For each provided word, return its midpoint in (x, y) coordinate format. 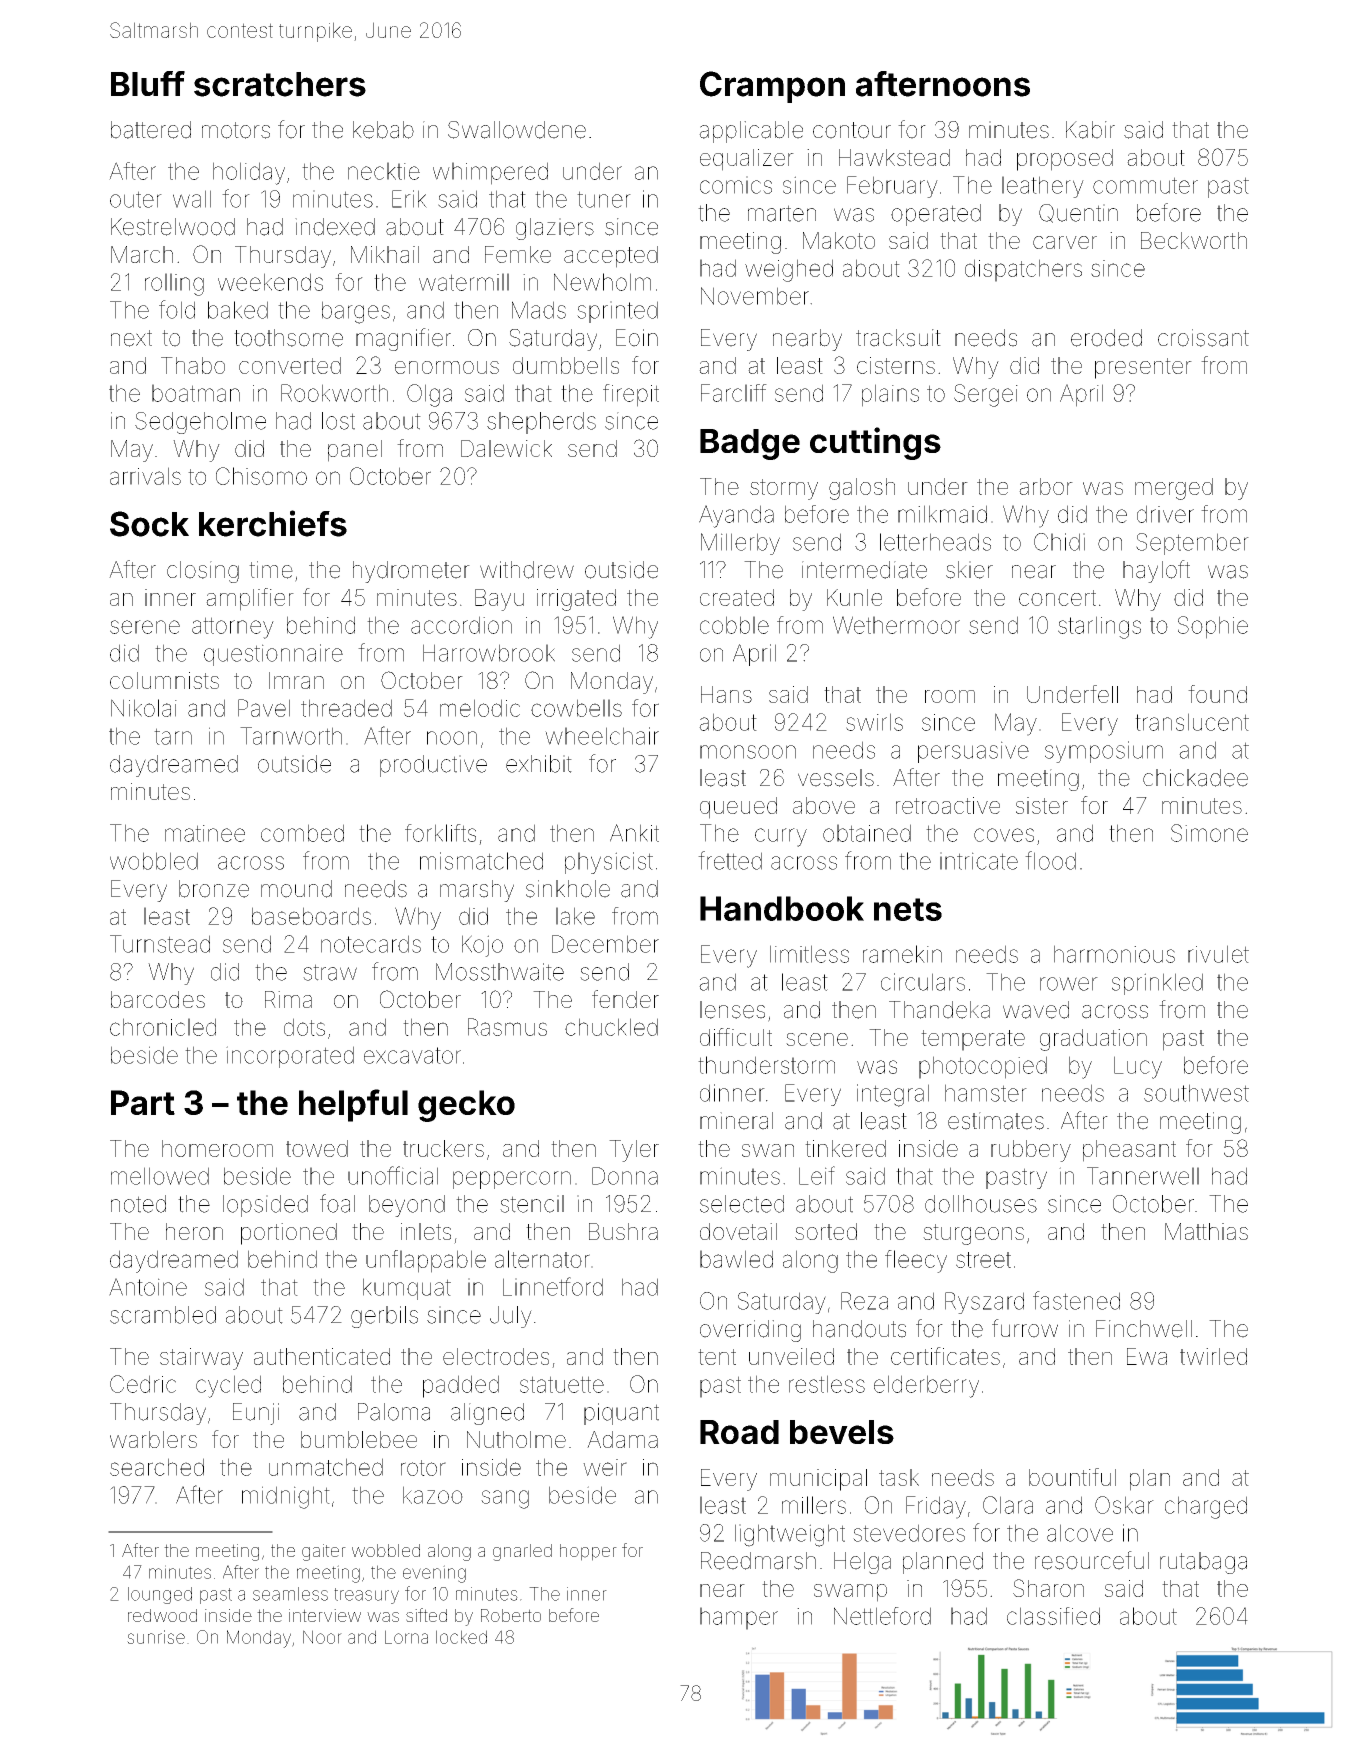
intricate (979, 861)
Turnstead (160, 944)
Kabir (1090, 130)
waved (1036, 1010)
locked (461, 1637)
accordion (461, 625)
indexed (335, 227)
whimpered (490, 173)
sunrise (156, 1637)
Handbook (782, 908)
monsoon (748, 752)
